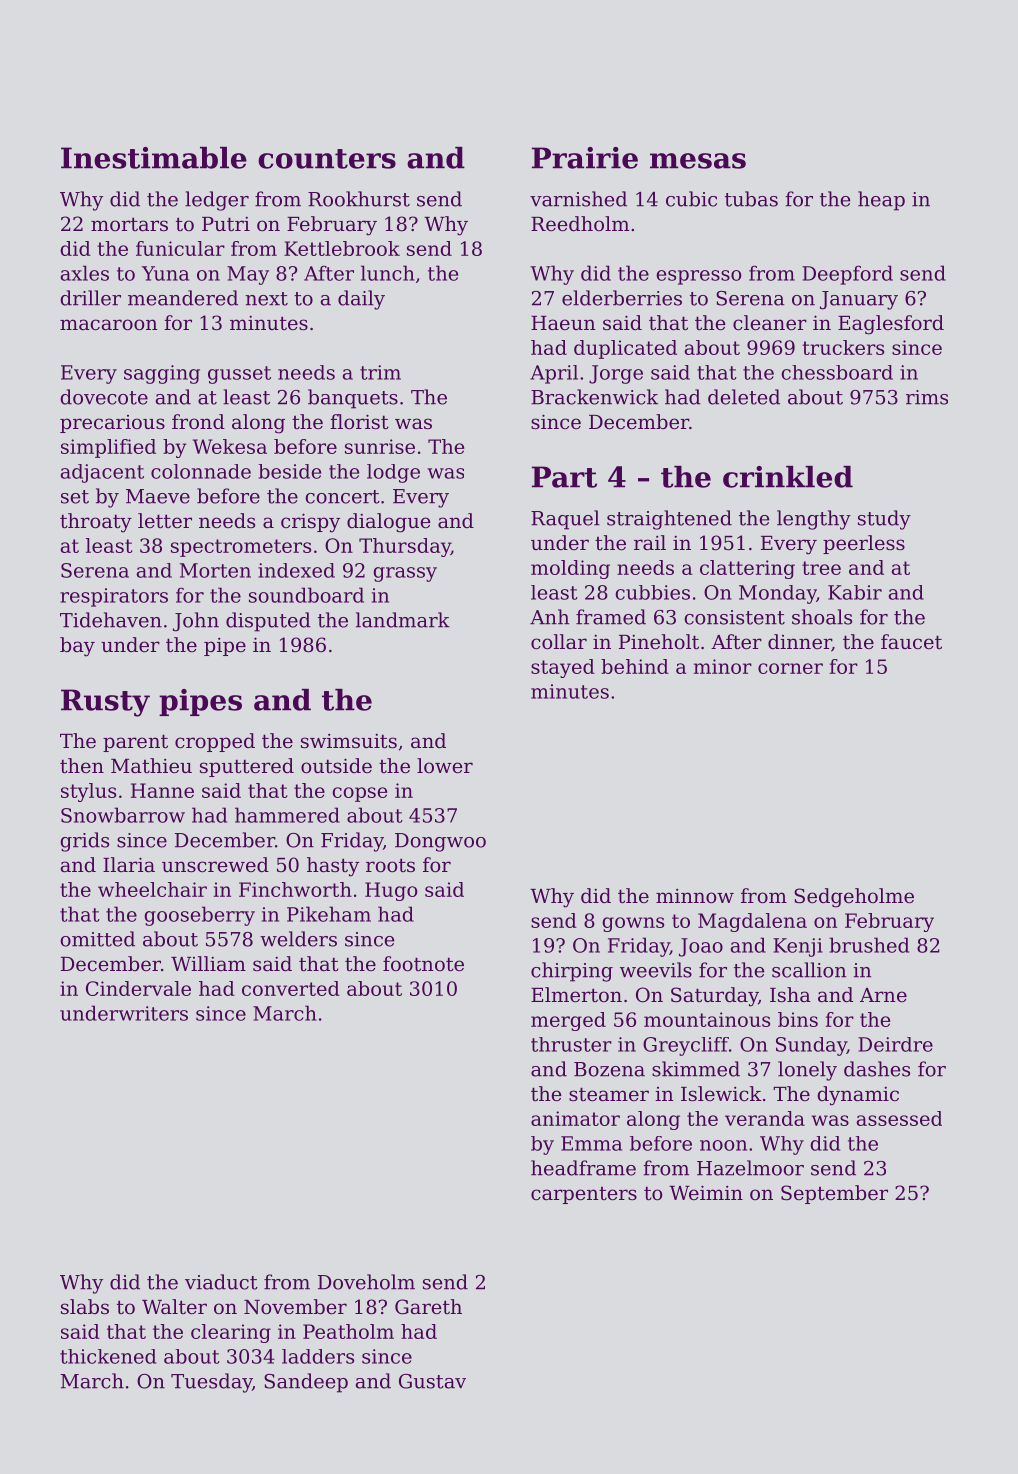 This document has height=1474, width=1018. What do you see at coordinates (790, 668) in the document?
I see `corner` at bounding box center [790, 668].
